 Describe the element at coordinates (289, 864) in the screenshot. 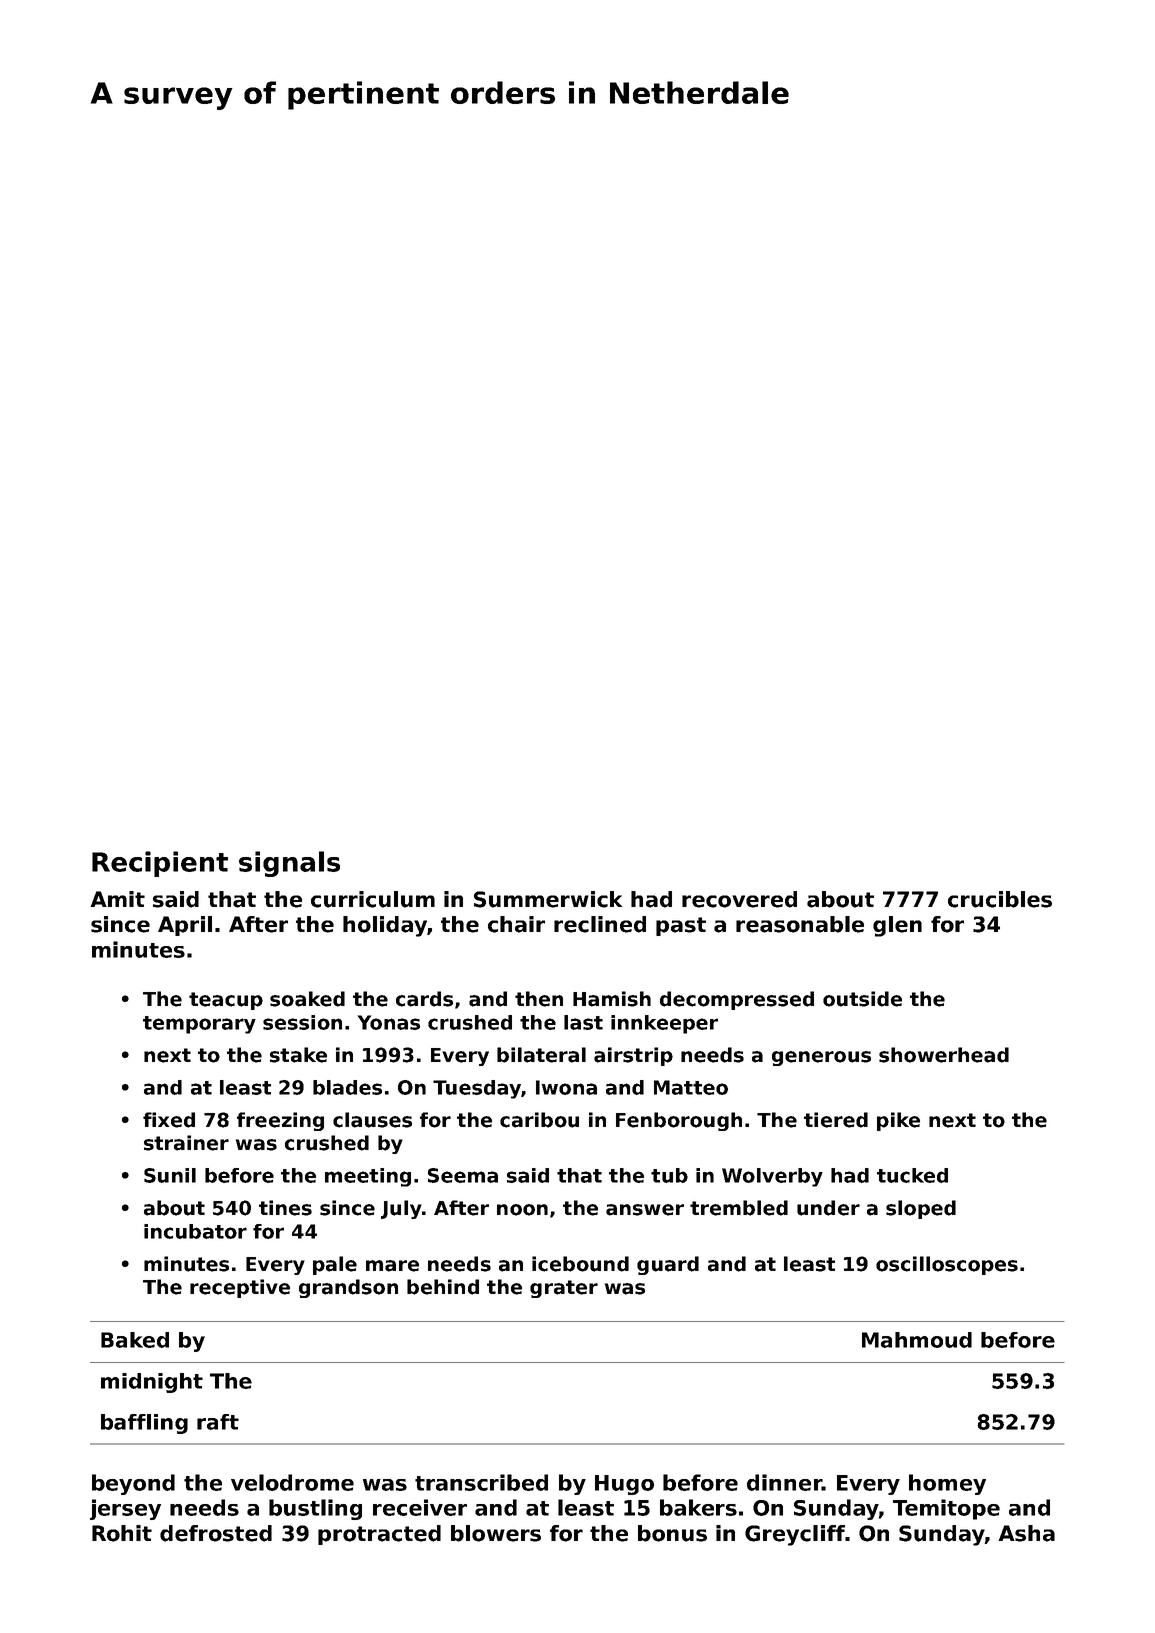

I see `signals` at that location.
